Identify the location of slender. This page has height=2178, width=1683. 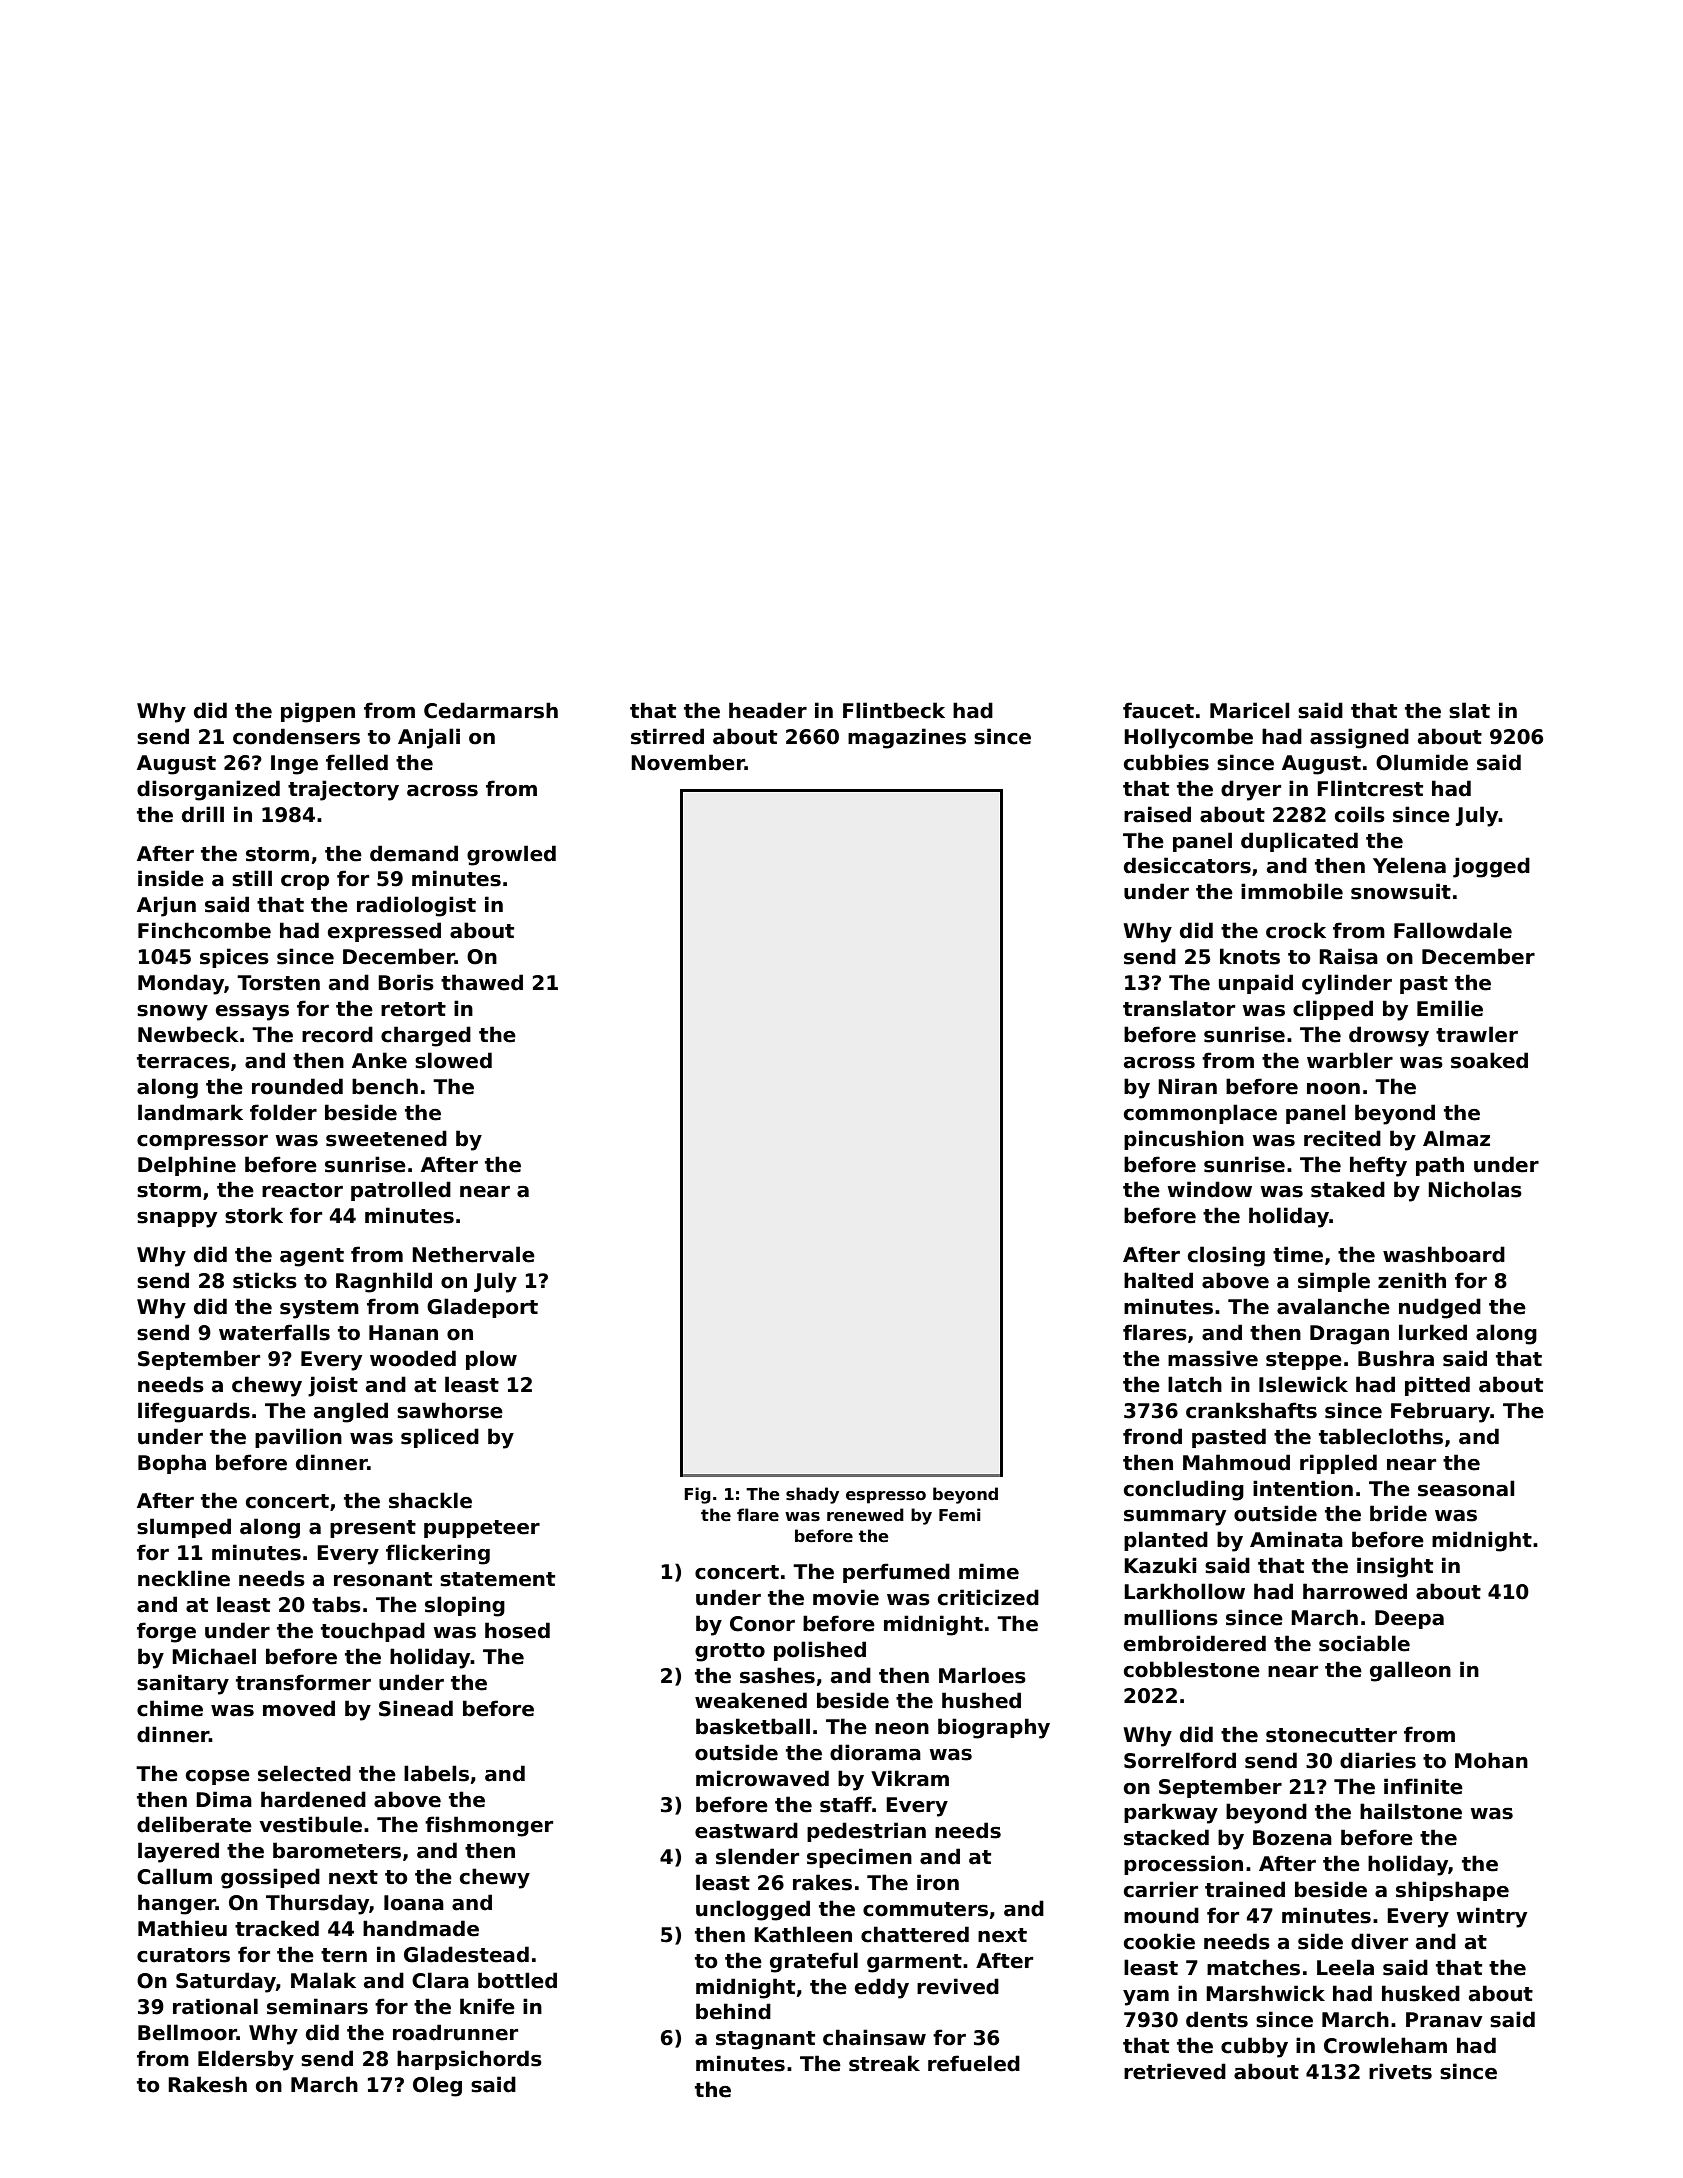
(757, 1856).
